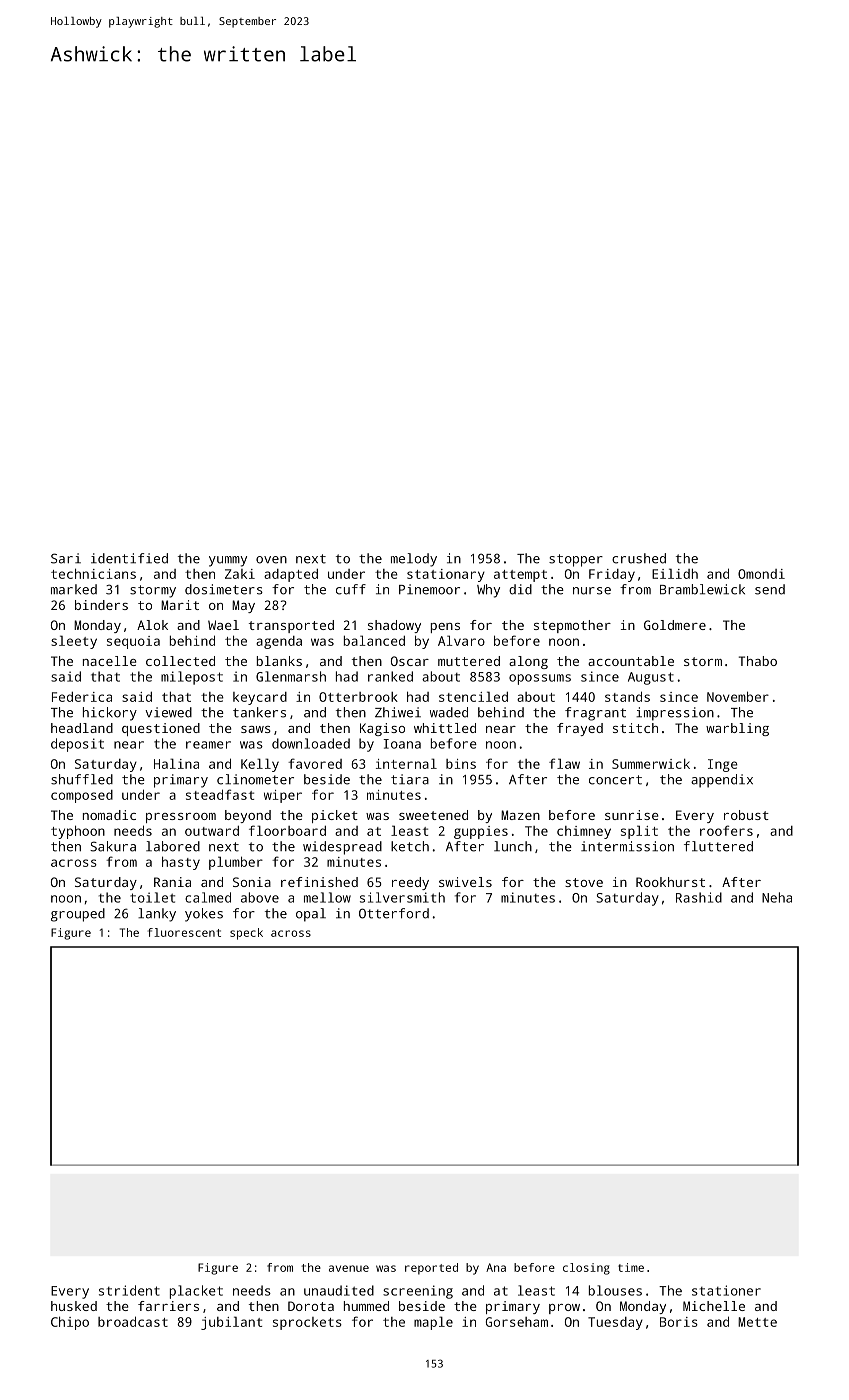 The height and width of the page is (1400, 849). Describe the element at coordinates (231, 1323) in the page. I see `jubilant` at that location.
